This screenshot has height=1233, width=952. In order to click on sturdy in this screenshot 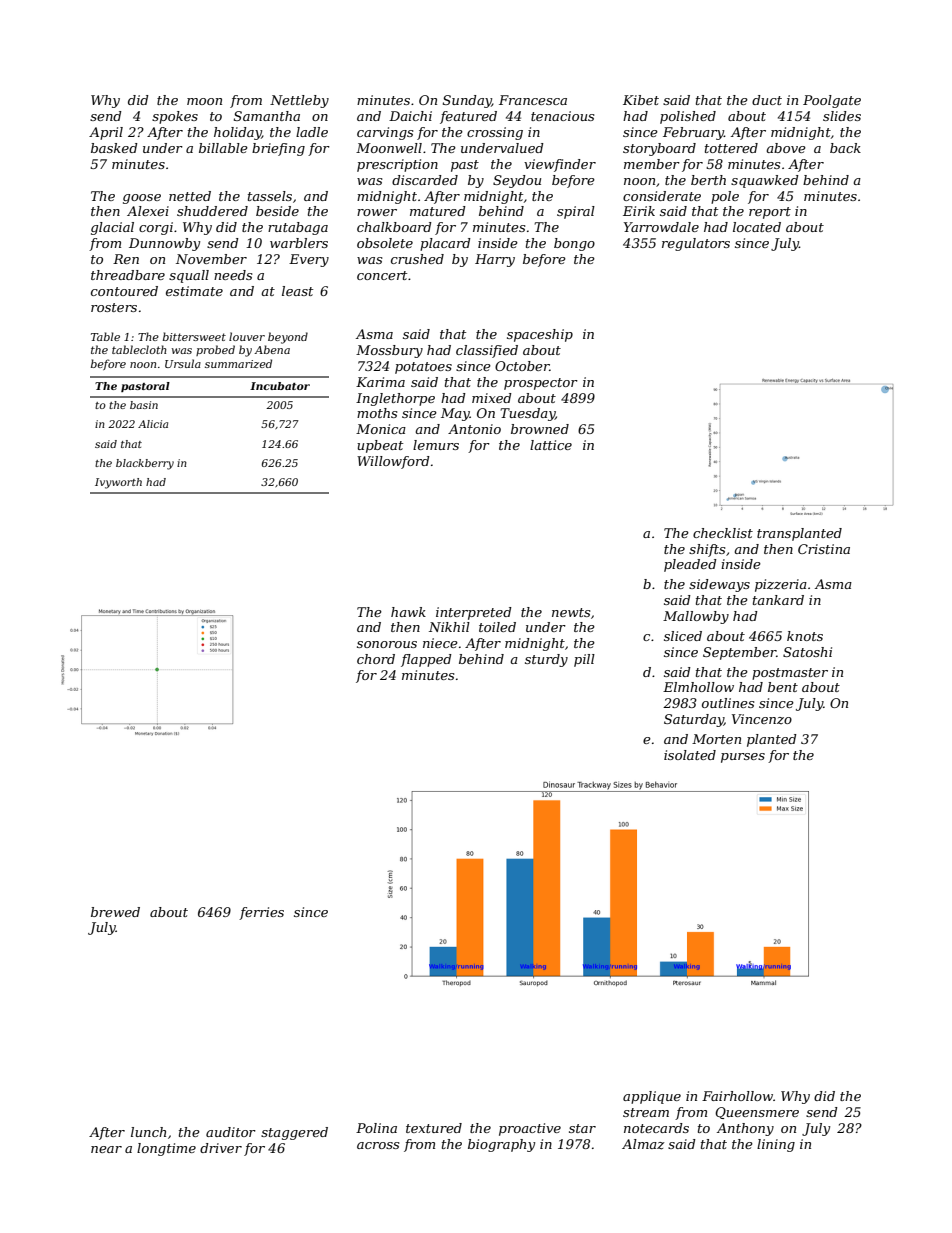, I will do `click(546, 660)`.
